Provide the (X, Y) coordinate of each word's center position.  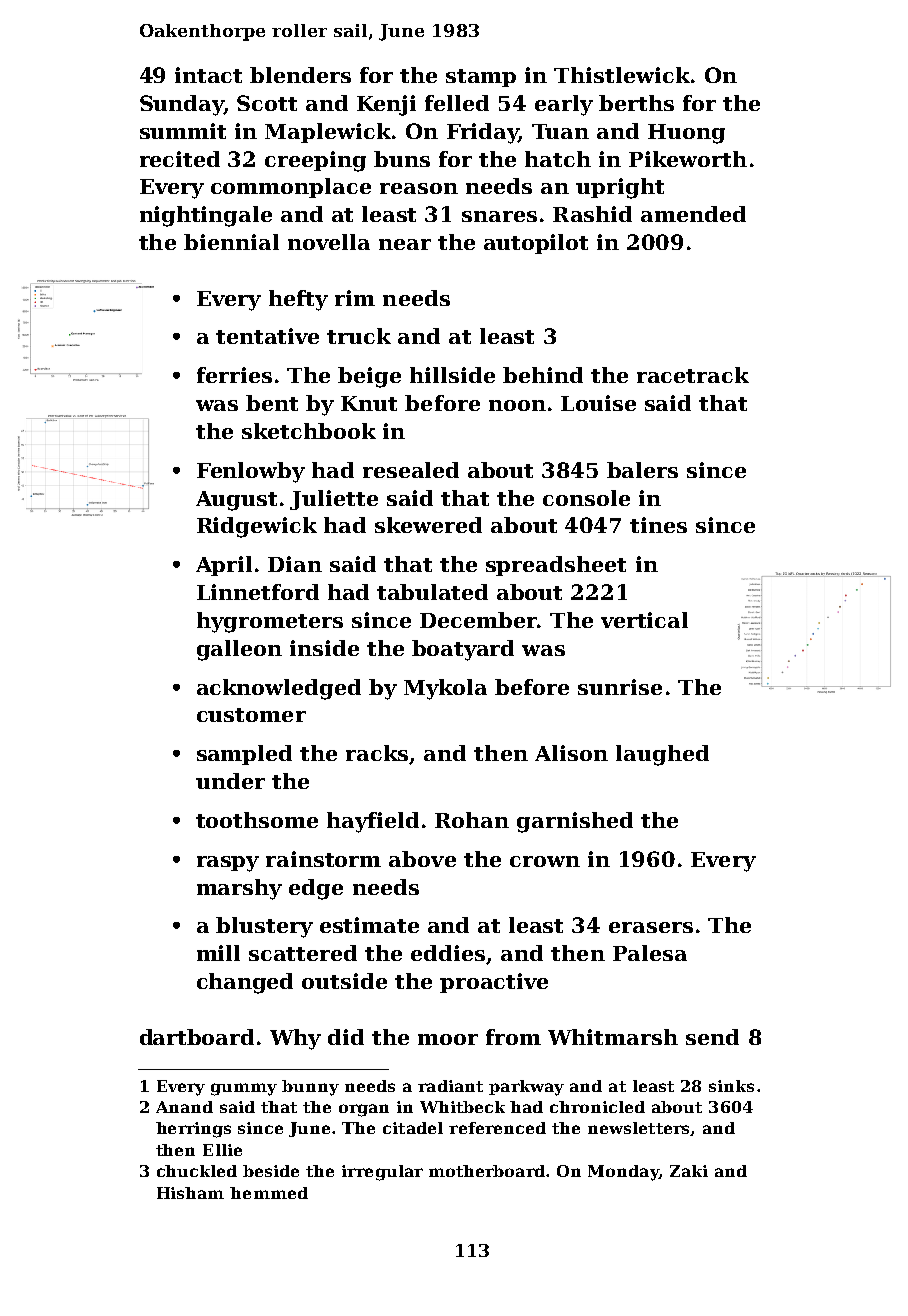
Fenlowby (251, 472)
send (712, 1037)
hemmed (269, 1193)
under (230, 781)
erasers (651, 927)
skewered (428, 525)
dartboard (197, 1037)
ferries (234, 375)
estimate (369, 925)
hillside (452, 375)
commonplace (291, 188)
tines (658, 525)
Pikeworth (688, 159)
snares (499, 216)
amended (693, 214)
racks (377, 753)
